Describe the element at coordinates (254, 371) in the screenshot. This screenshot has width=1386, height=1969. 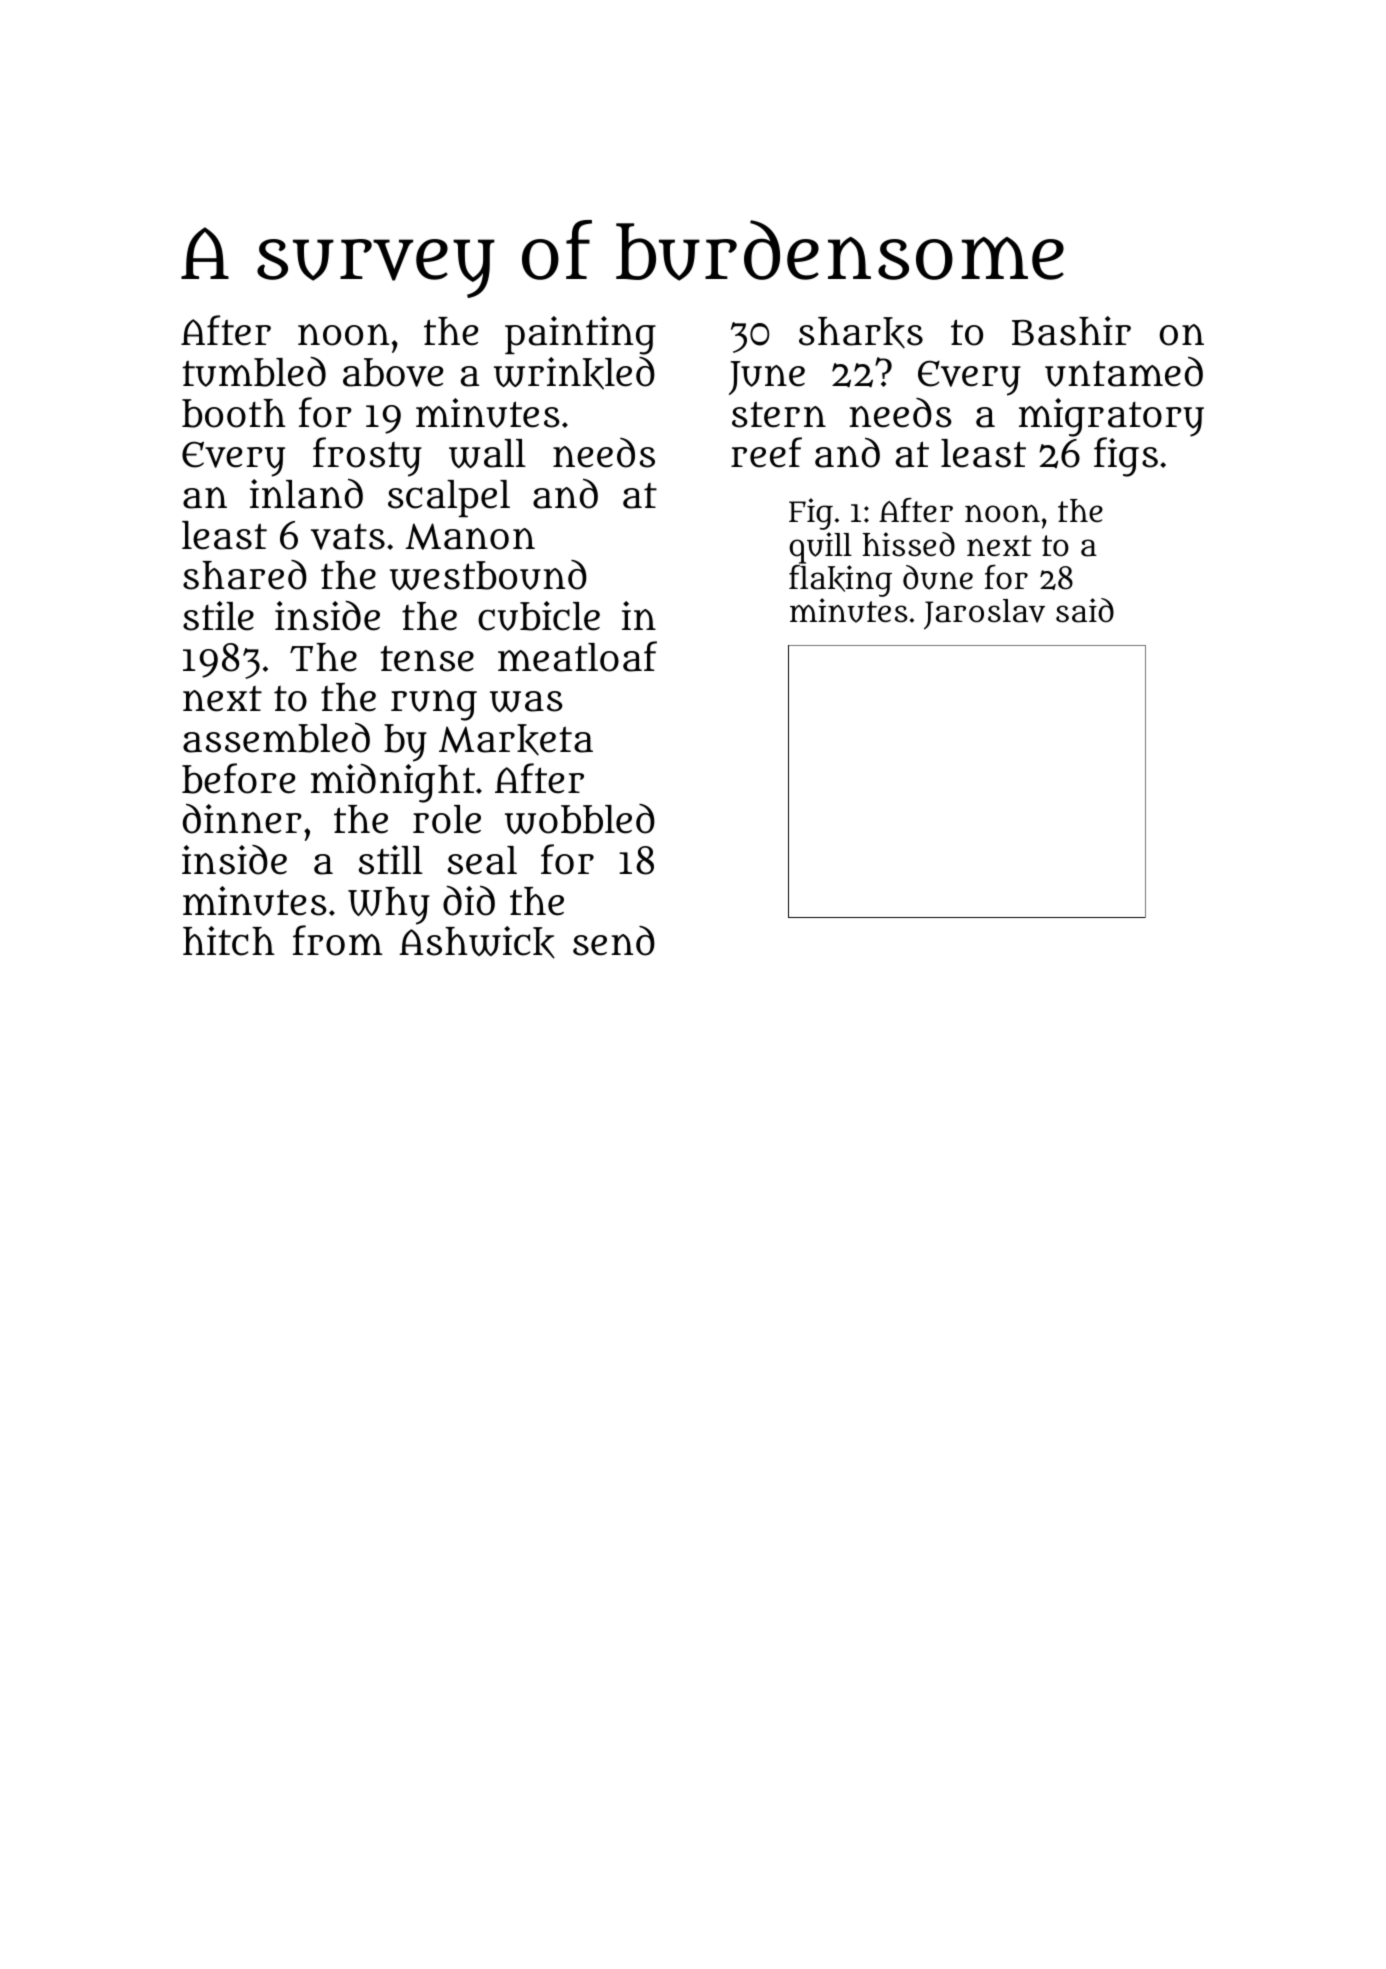
I see `tumbled` at that location.
